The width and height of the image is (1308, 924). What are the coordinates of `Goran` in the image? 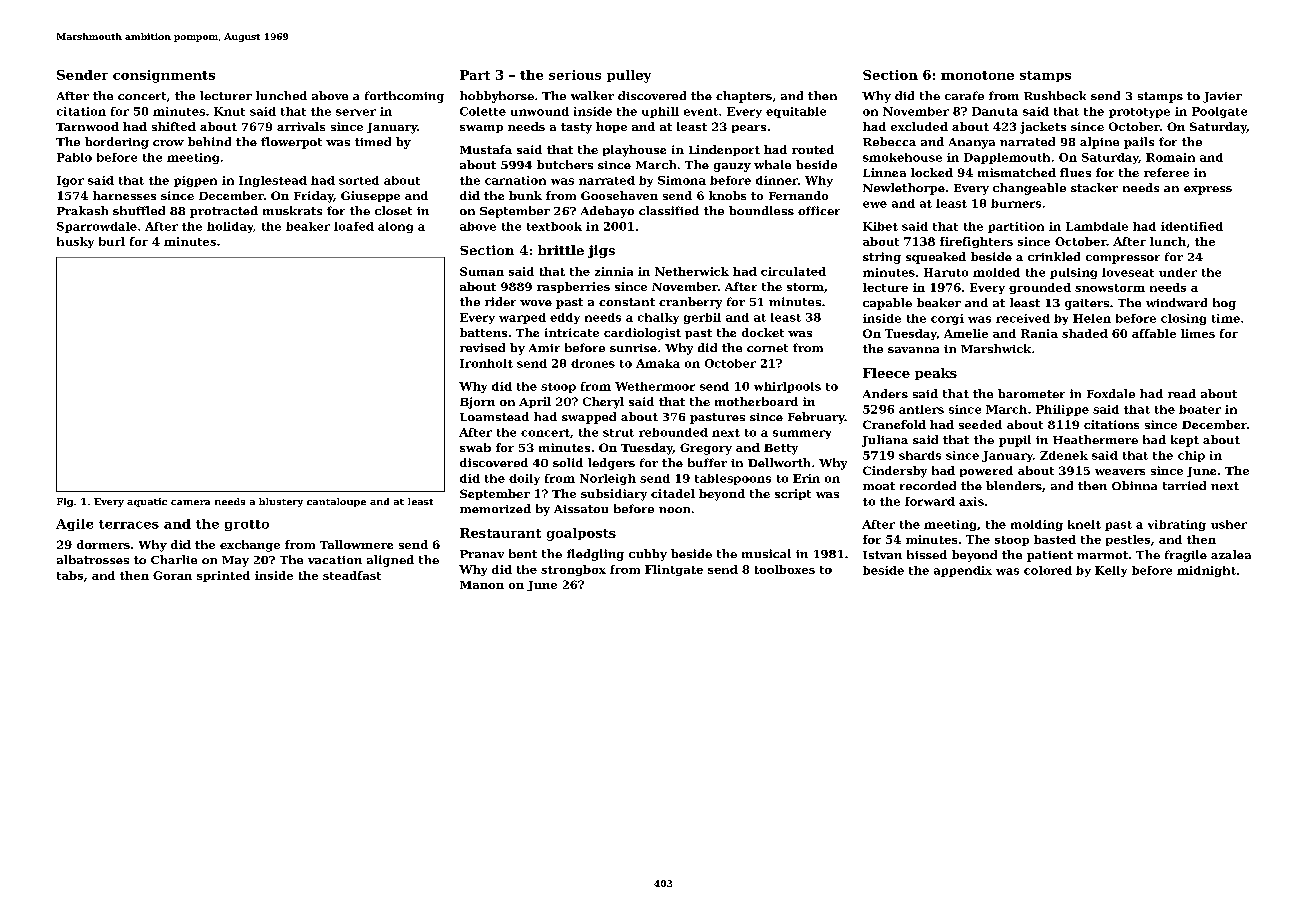 It's located at (172, 575).
